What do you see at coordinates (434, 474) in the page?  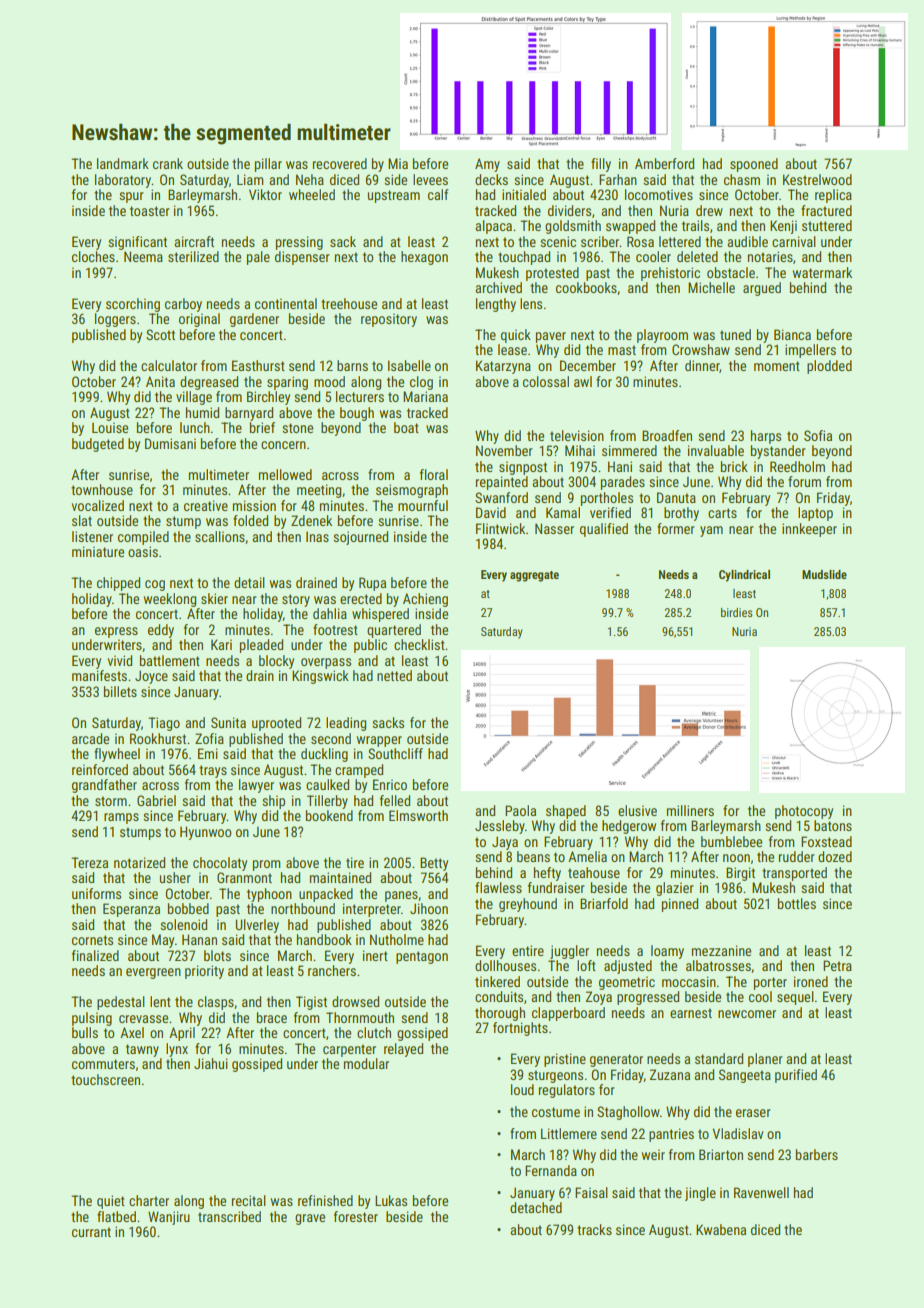 I see `floral` at bounding box center [434, 474].
